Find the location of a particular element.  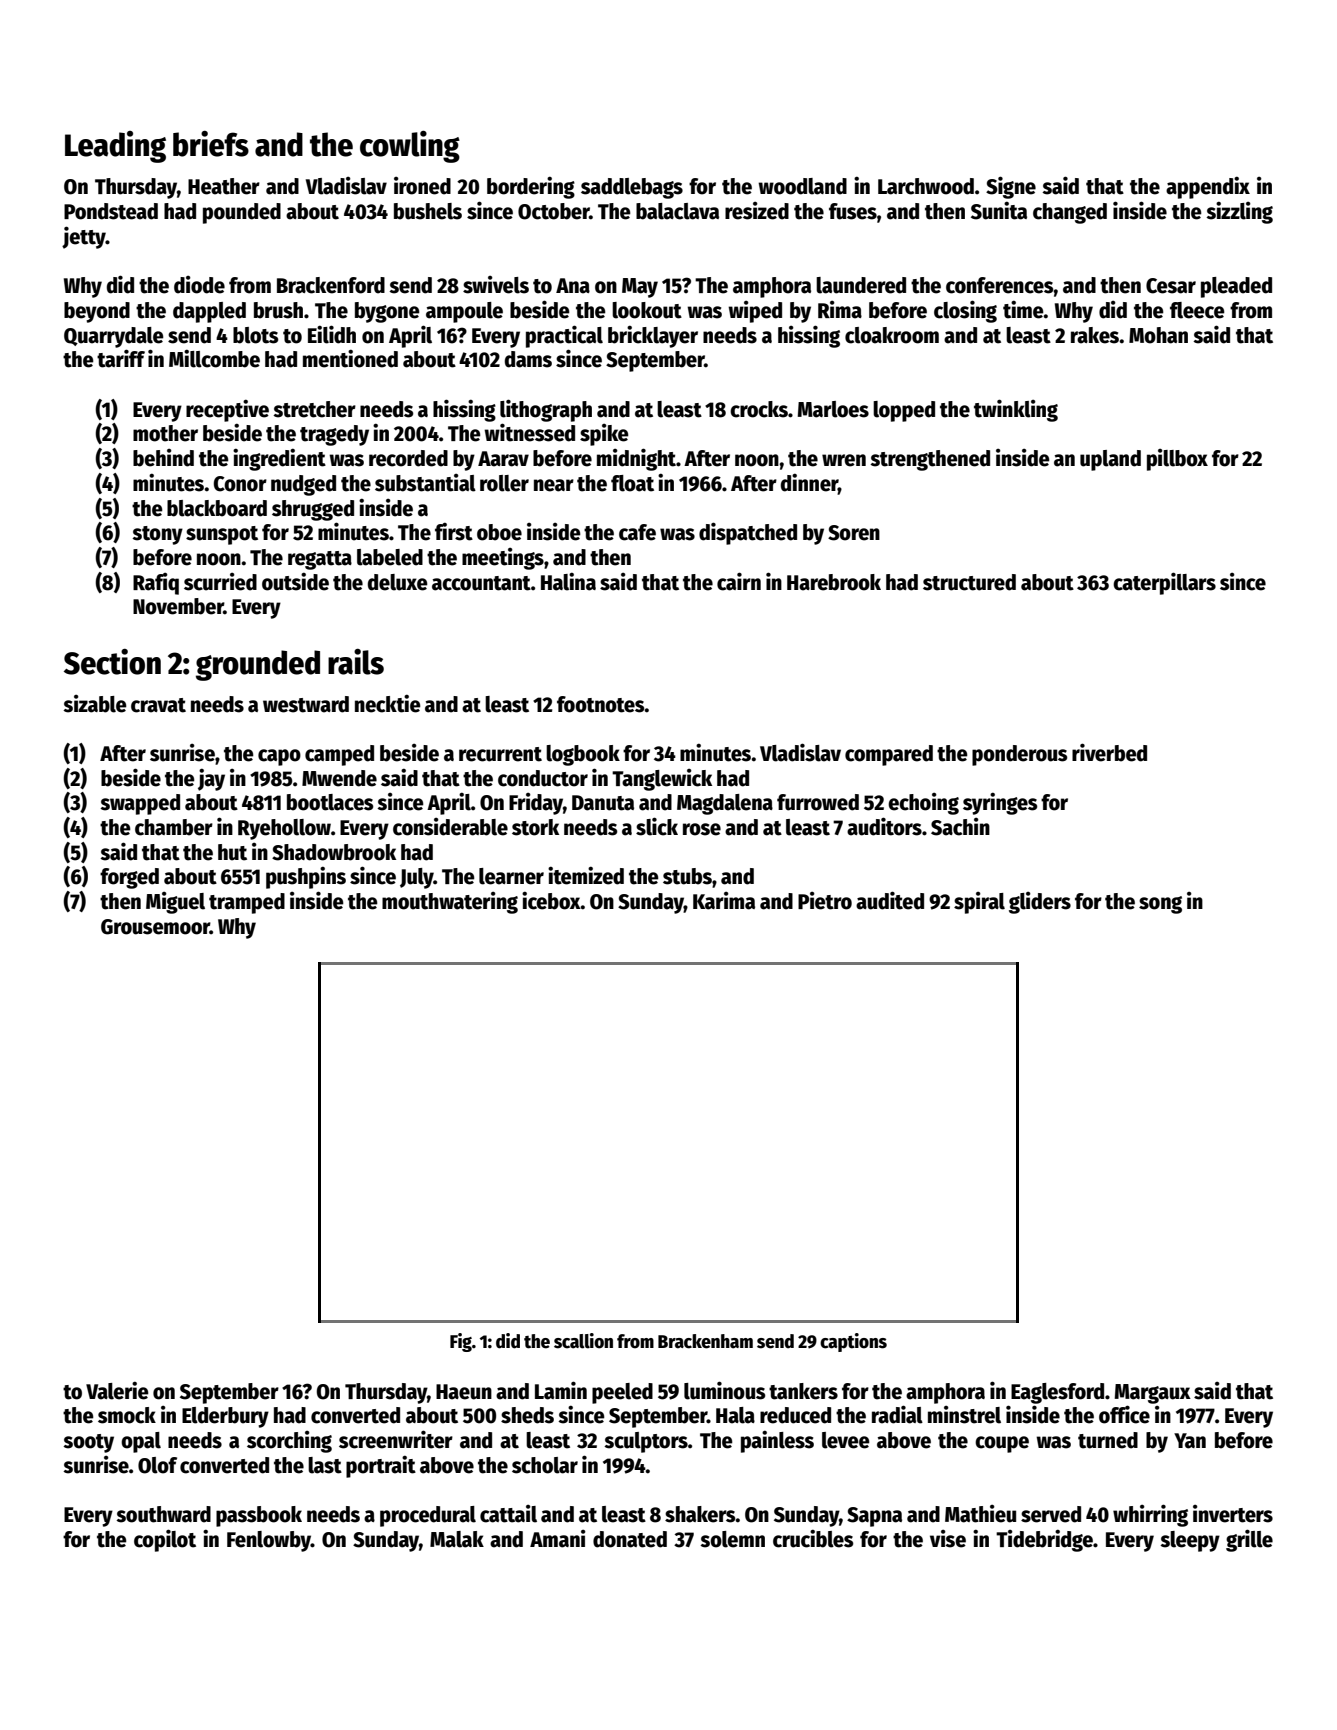

Danuta is located at coordinates (603, 803).
